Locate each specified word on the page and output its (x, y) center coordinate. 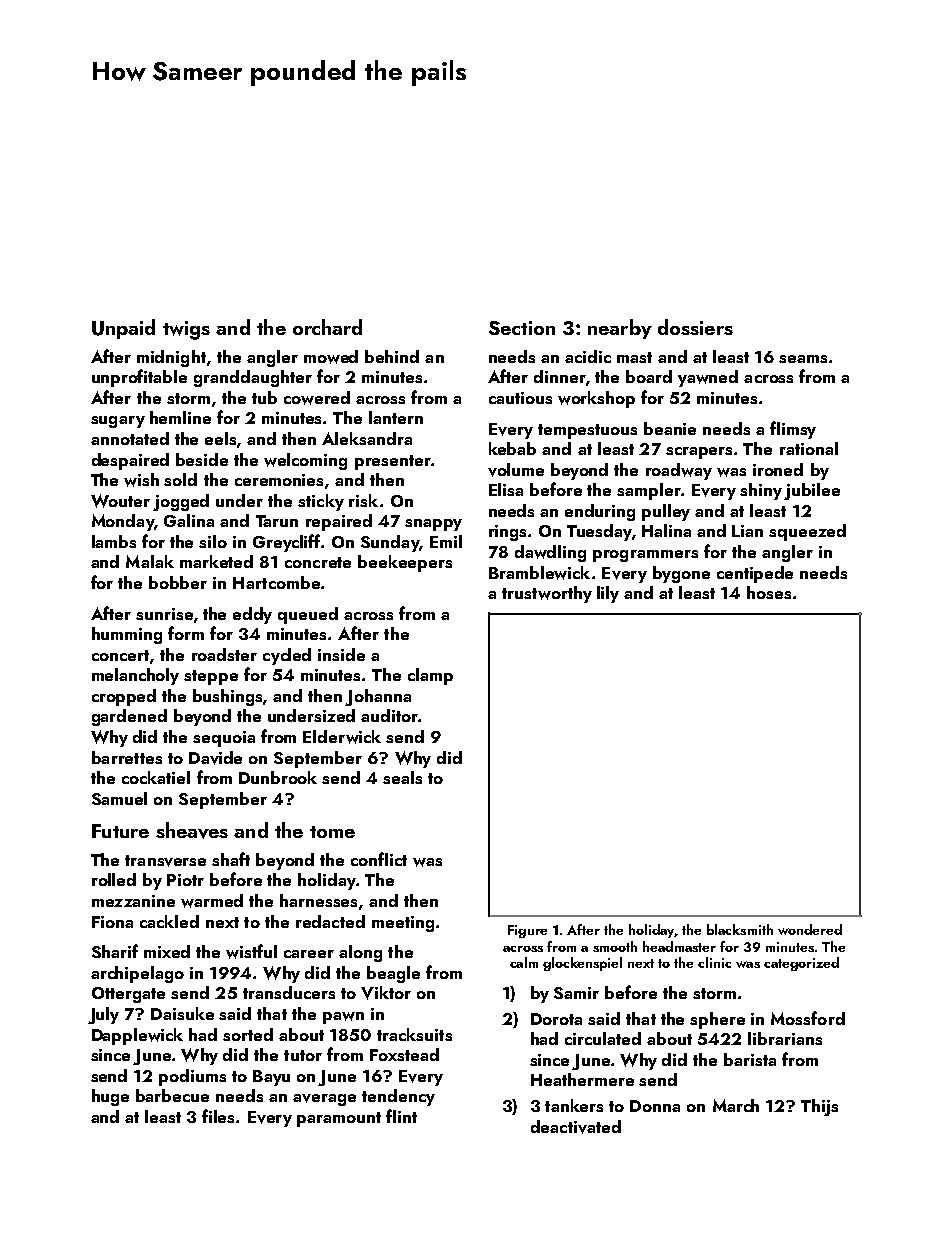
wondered (810, 929)
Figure (527, 931)
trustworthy (547, 594)
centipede (755, 574)
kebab (512, 448)
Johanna (378, 697)
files (218, 1116)
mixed (167, 951)
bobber (178, 582)
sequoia (224, 739)
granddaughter (253, 378)
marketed (216, 561)
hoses (769, 592)
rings (507, 533)
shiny (761, 491)
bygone (681, 574)
